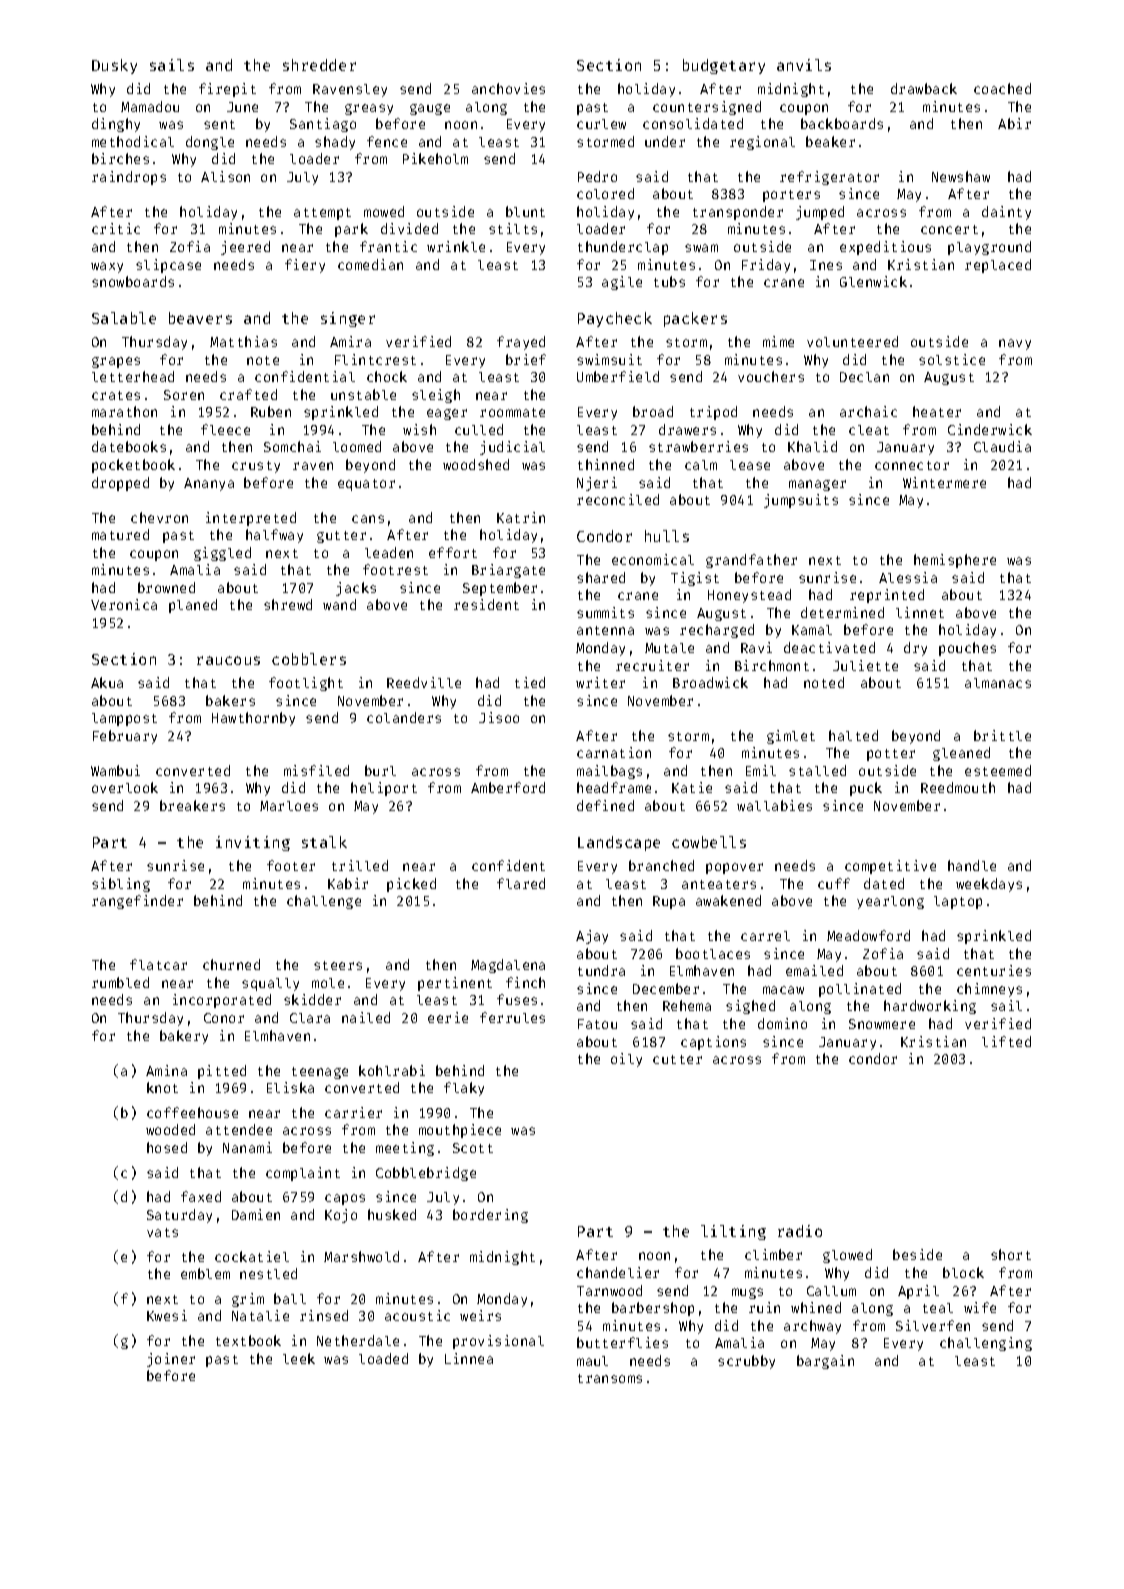 This screenshot has height=1589, width=1124. Describe the element at coordinates (614, 752) in the screenshot. I see `carnation` at that location.
